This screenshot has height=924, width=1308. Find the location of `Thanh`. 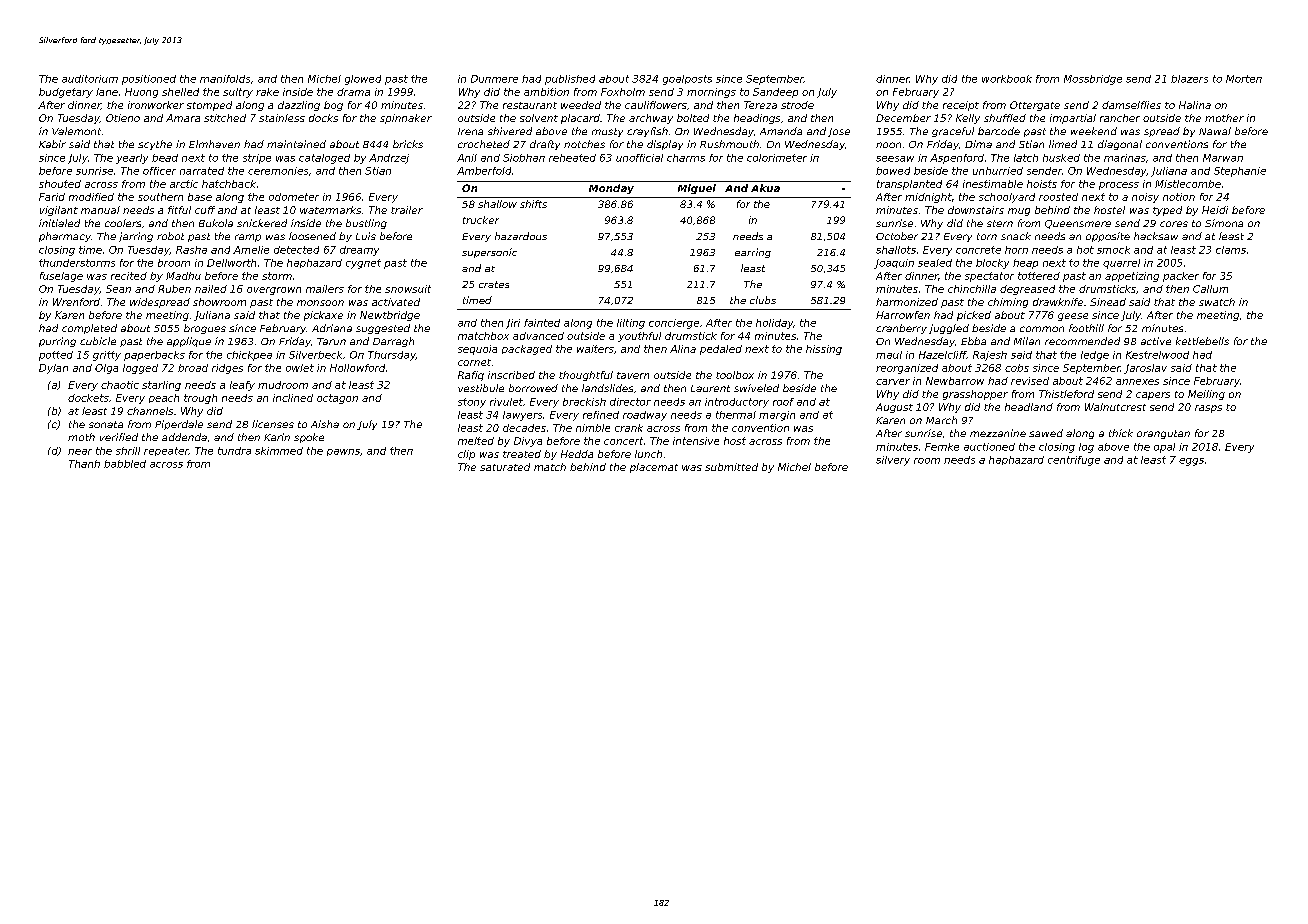

Thanh is located at coordinates (84, 464).
